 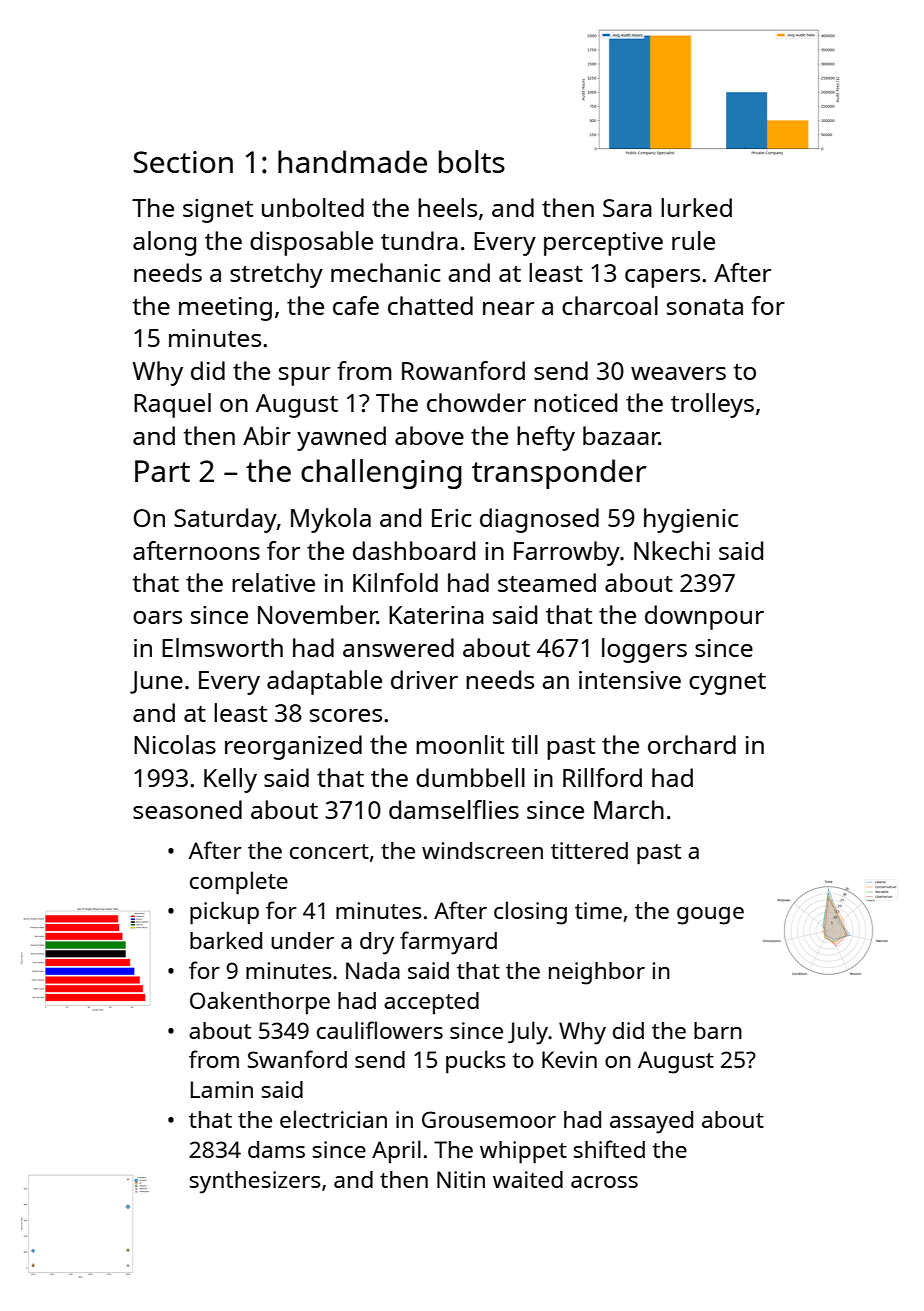 I want to click on oars, so click(x=157, y=617).
